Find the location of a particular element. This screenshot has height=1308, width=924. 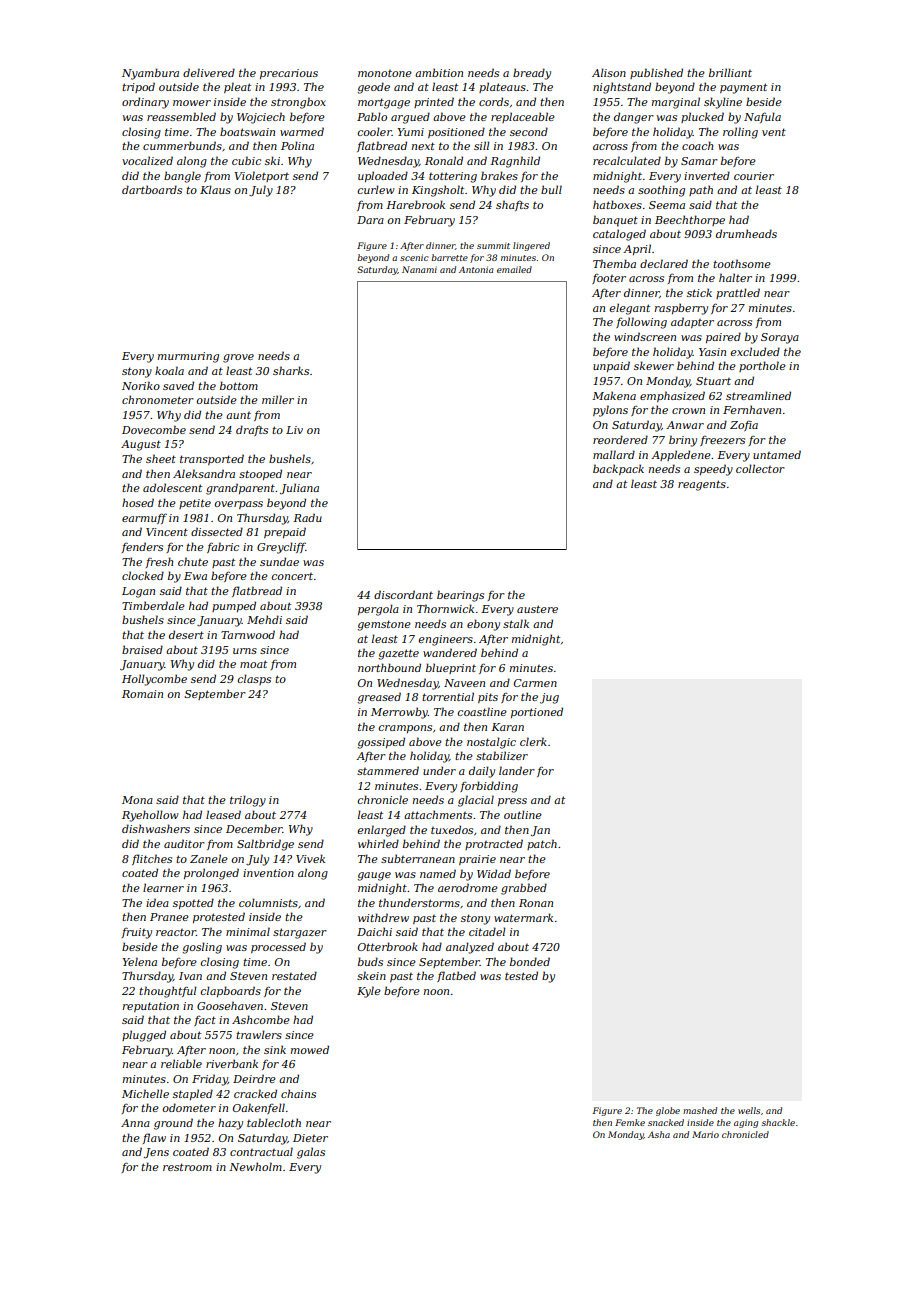

Ronan is located at coordinates (536, 903).
